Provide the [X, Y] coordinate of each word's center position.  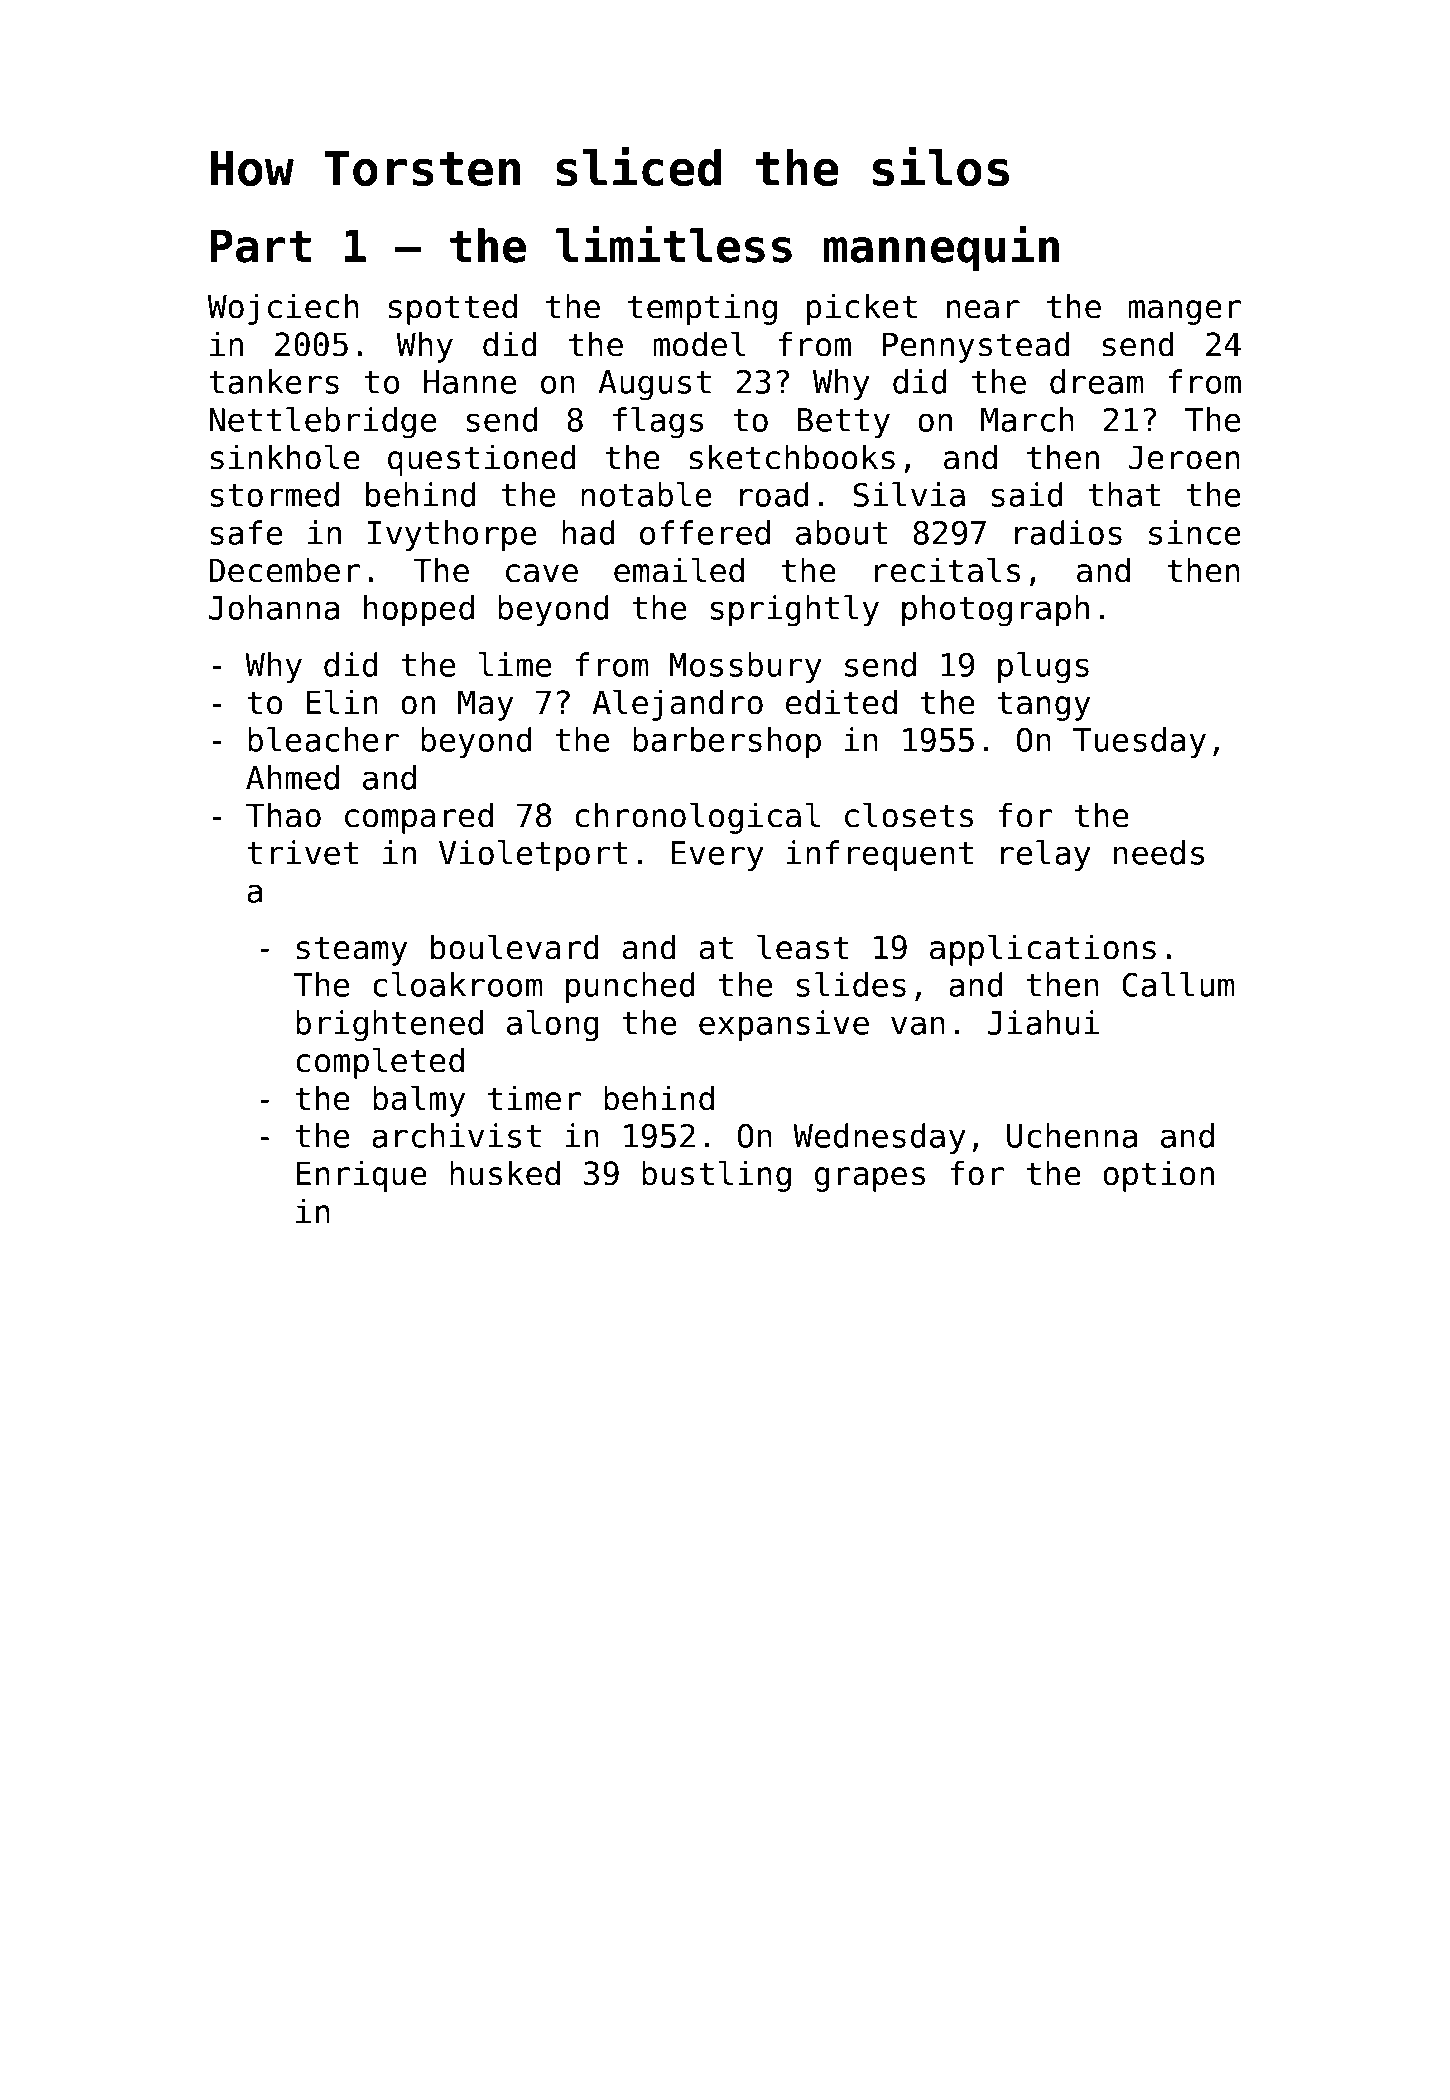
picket [862, 309]
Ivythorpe [452, 535]
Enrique [361, 1176]
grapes [870, 1179]
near [983, 309]
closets [909, 815]
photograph [995, 611]
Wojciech [283, 309]
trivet [302, 852]
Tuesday [1139, 742]
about [841, 532]
